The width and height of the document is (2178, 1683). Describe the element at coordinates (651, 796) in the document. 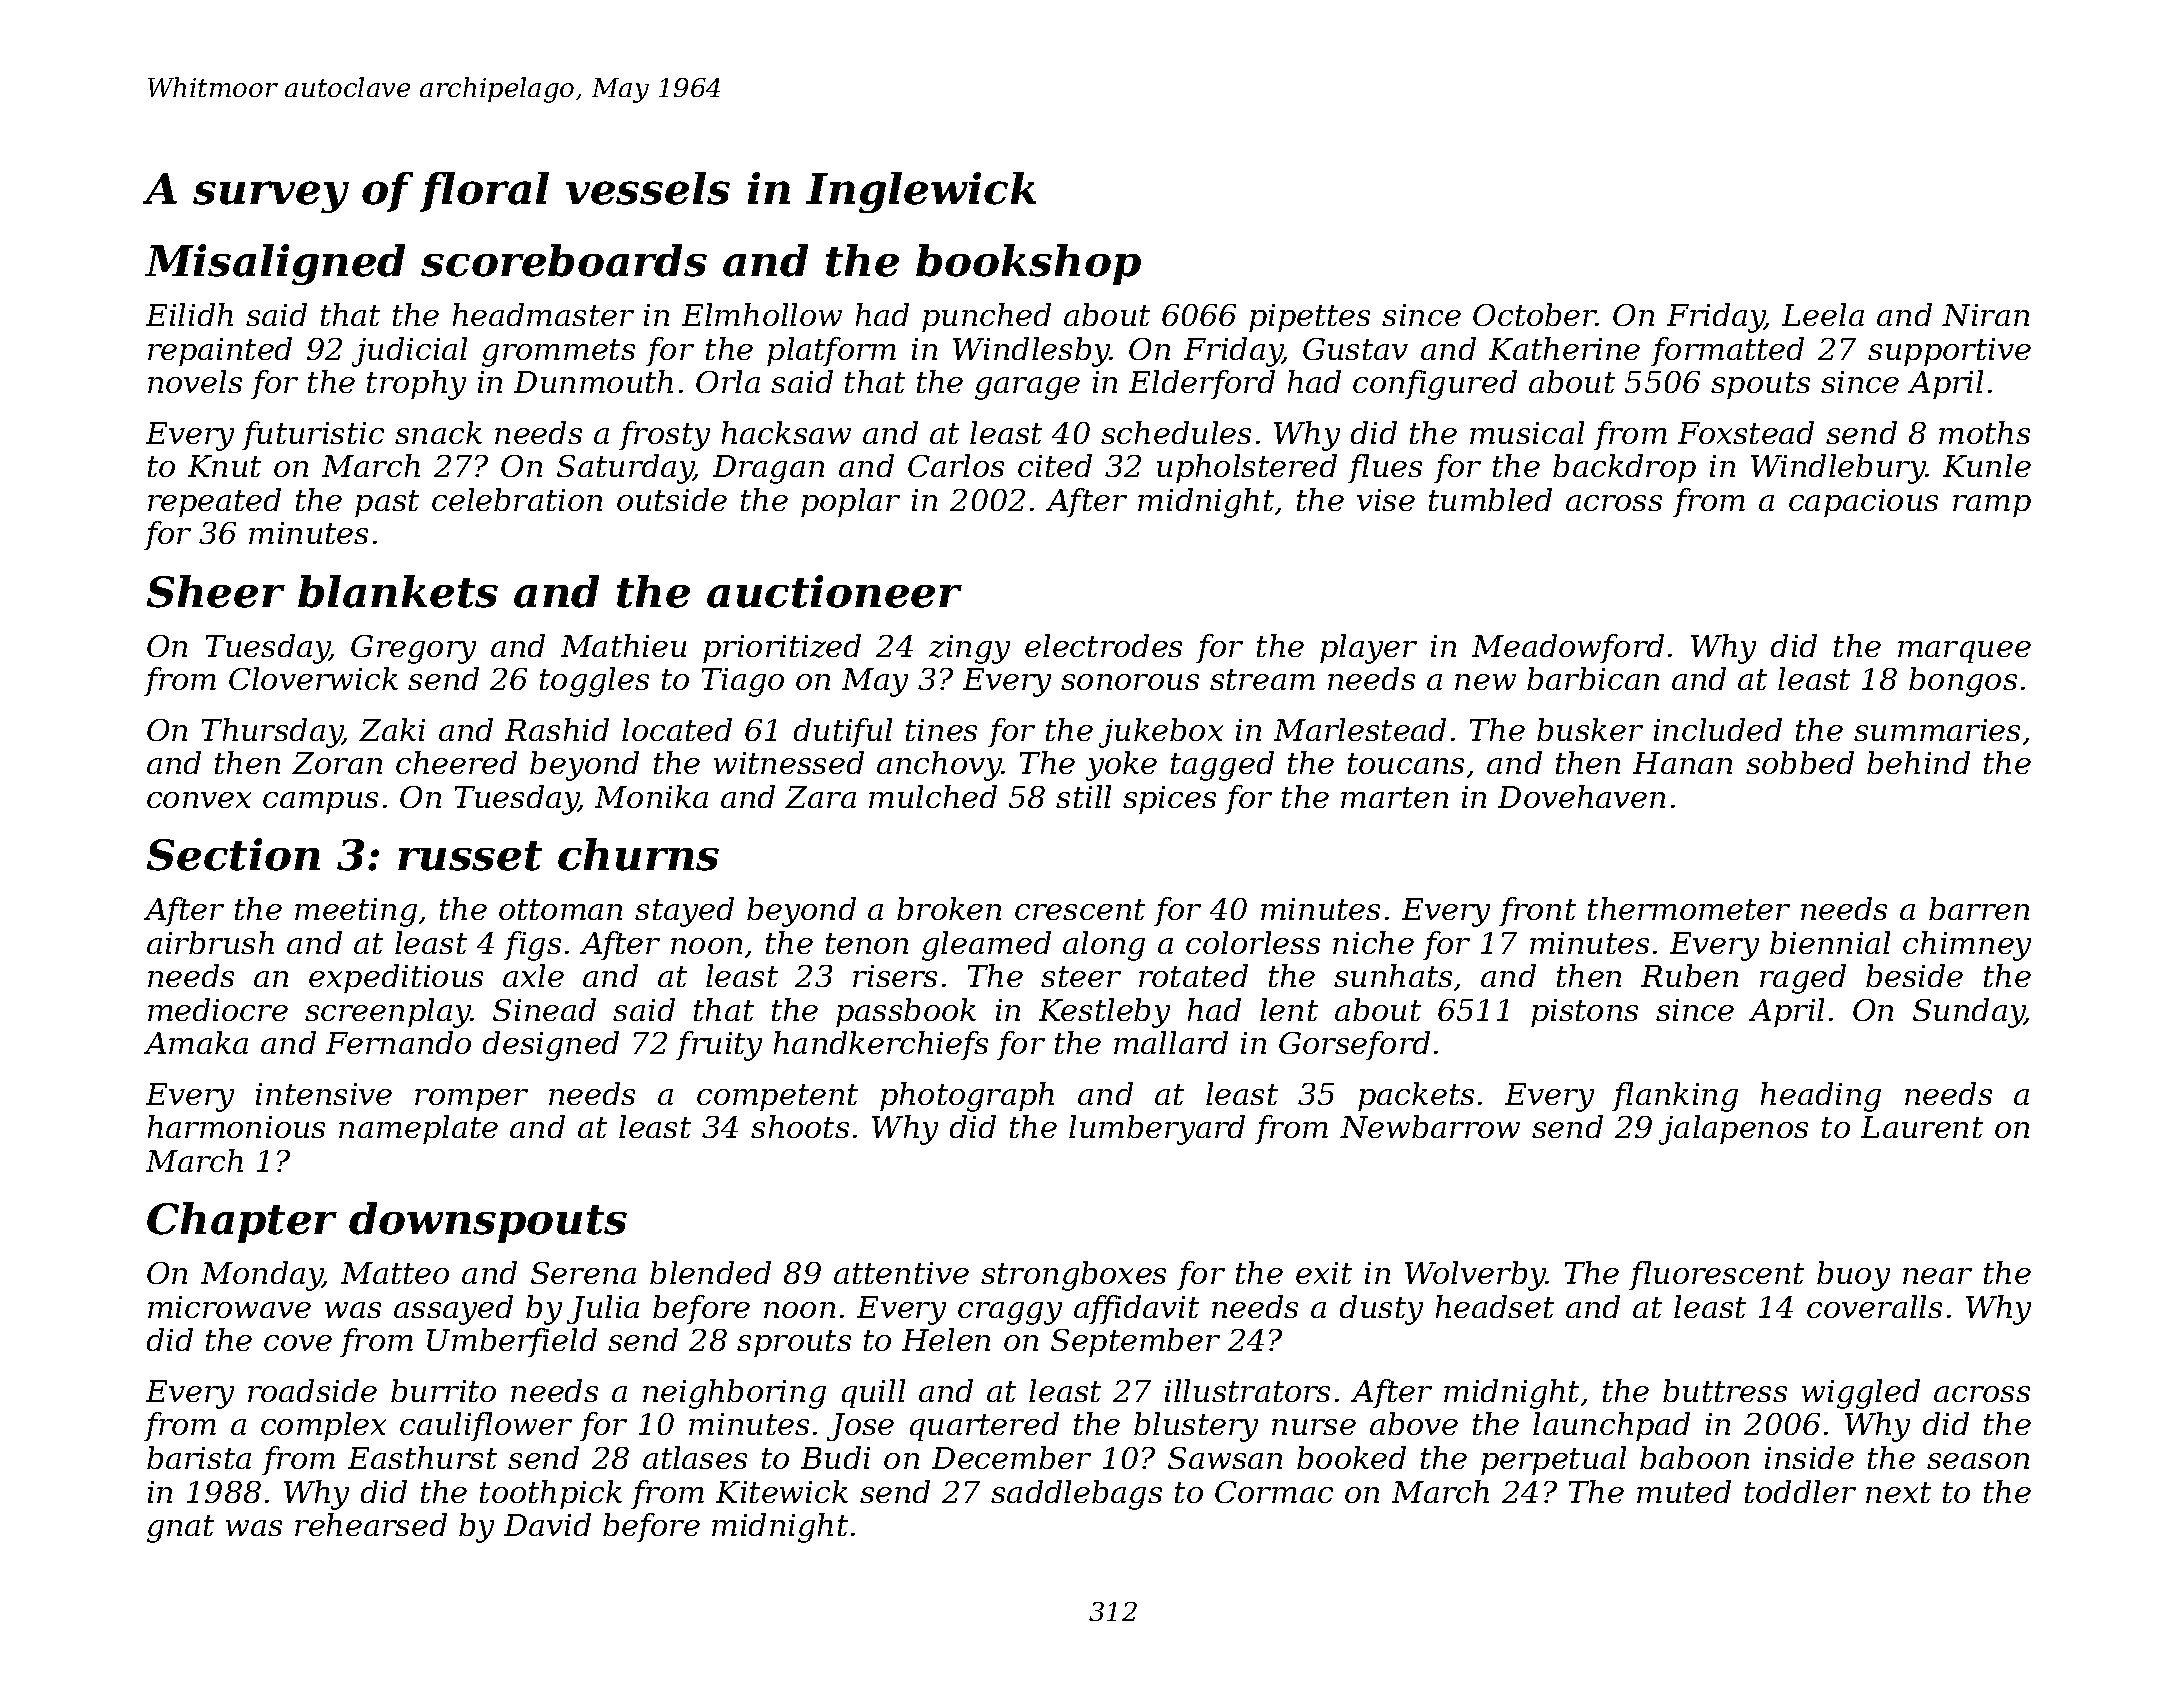

I see `Monika` at that location.
